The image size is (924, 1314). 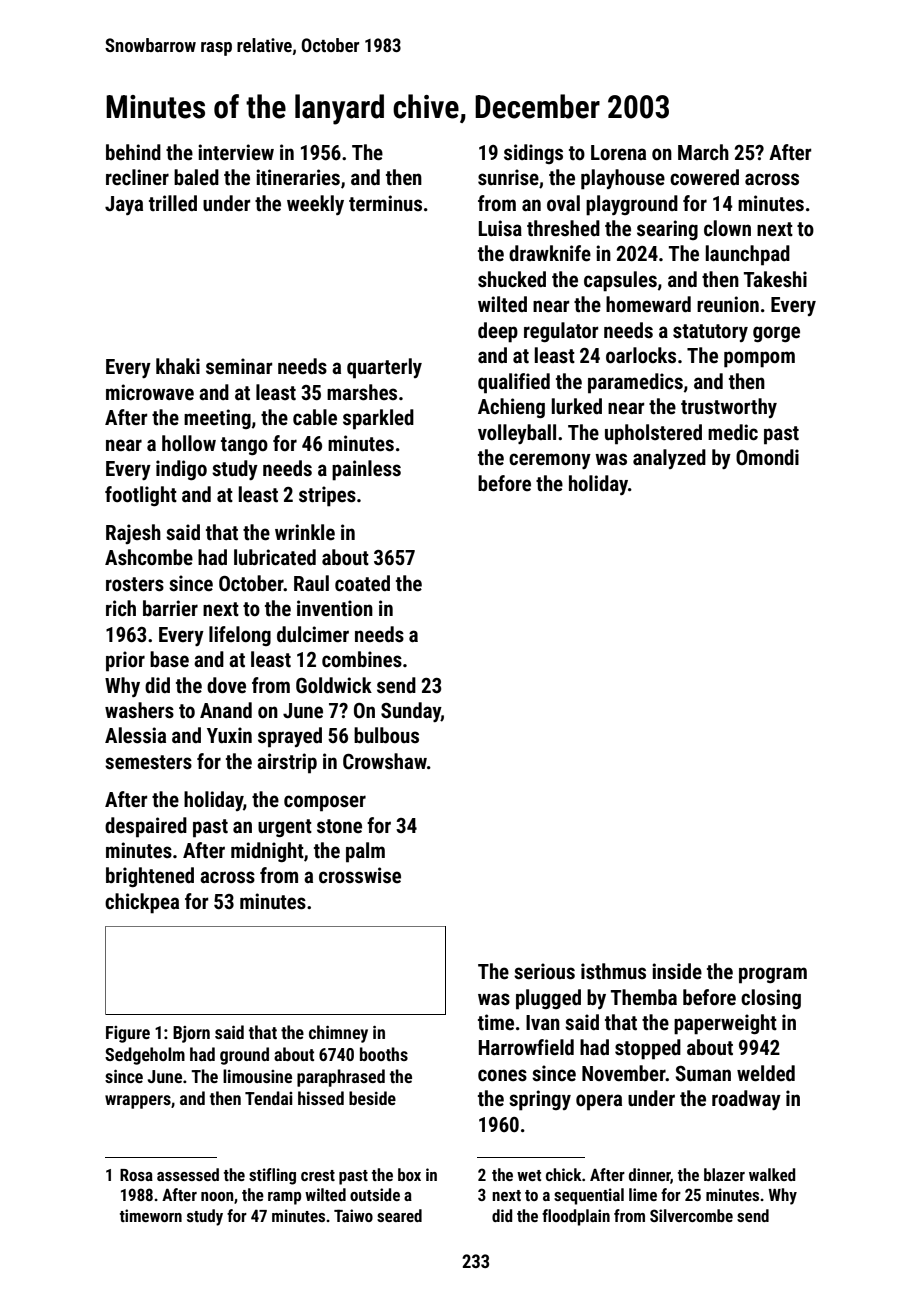 What do you see at coordinates (767, 457) in the screenshot?
I see `Omondi` at bounding box center [767, 457].
